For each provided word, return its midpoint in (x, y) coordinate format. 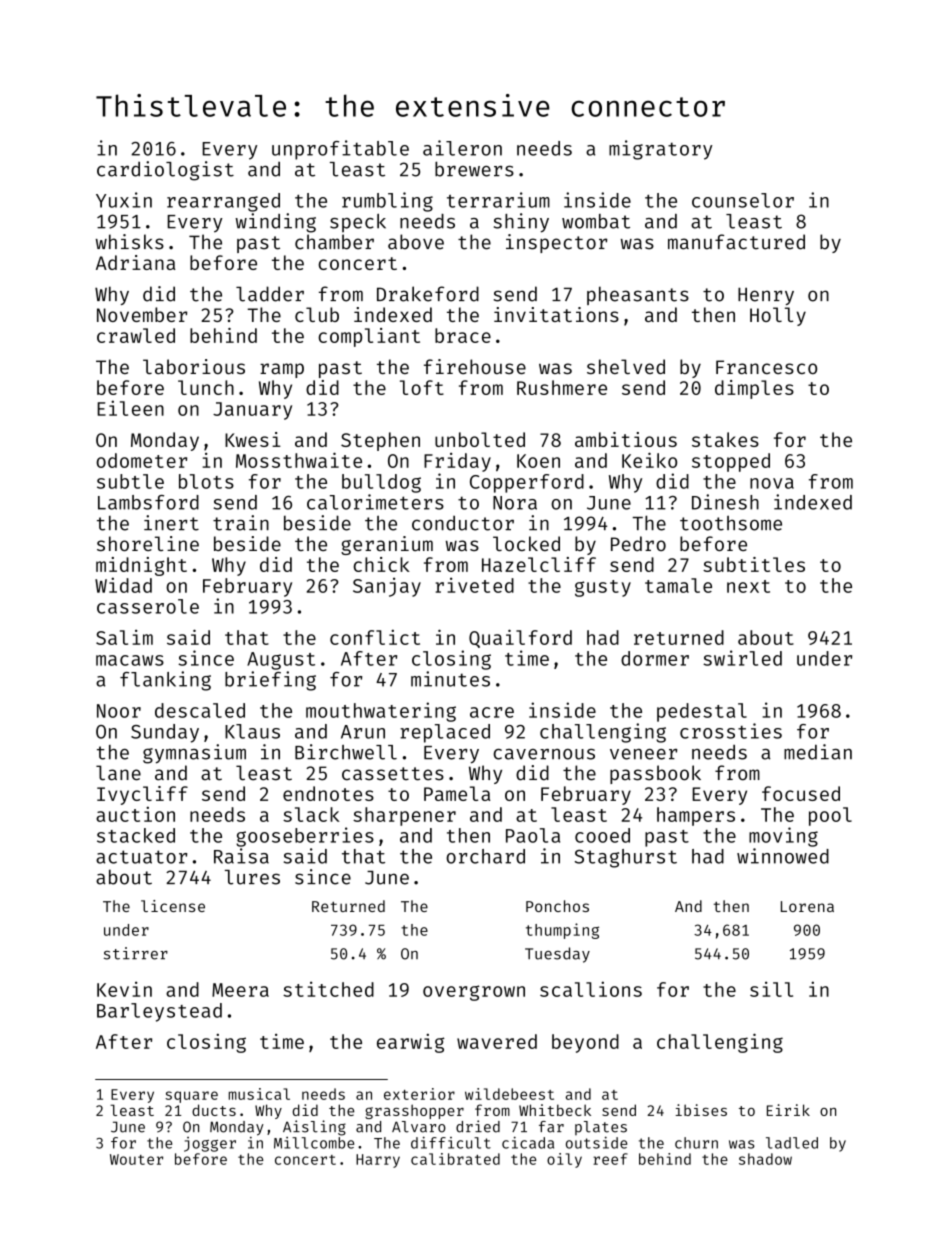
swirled (742, 658)
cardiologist (165, 171)
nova (772, 483)
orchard (485, 856)
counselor (743, 200)
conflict (375, 637)
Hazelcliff (539, 564)
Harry (378, 1161)
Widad (123, 585)
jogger (210, 1144)
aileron (462, 148)
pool (830, 816)
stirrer (136, 953)
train (241, 523)
